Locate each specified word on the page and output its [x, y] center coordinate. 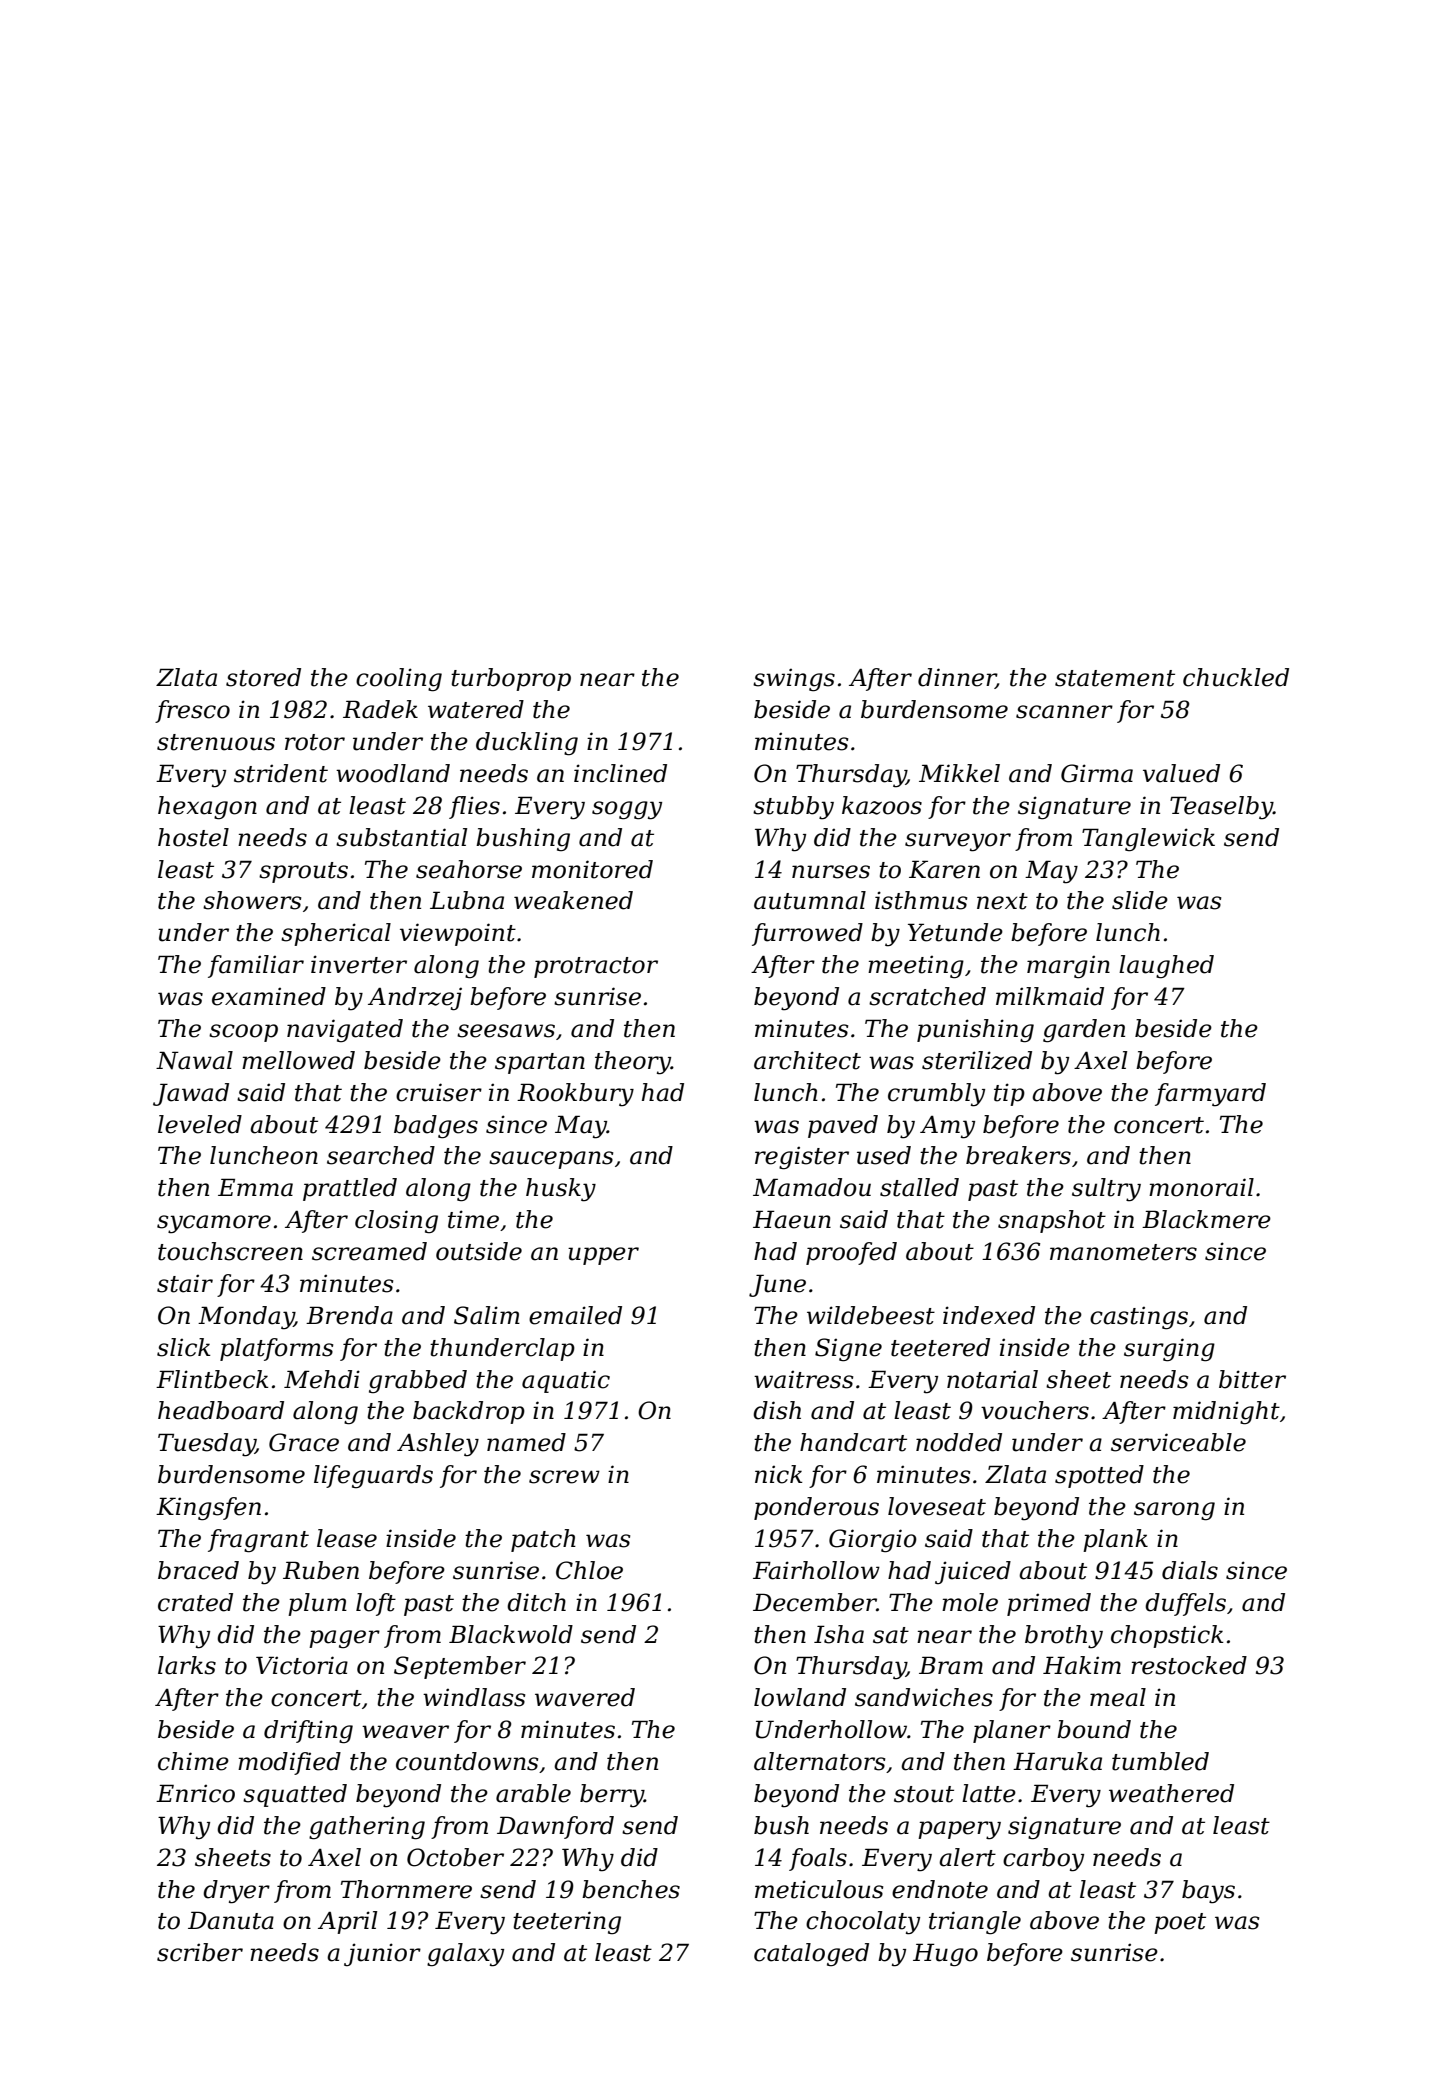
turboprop [511, 679]
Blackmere [1206, 1219]
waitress [803, 1379]
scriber [200, 1952]
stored [263, 677]
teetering [567, 1922]
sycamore [214, 1224]
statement [1115, 678]
